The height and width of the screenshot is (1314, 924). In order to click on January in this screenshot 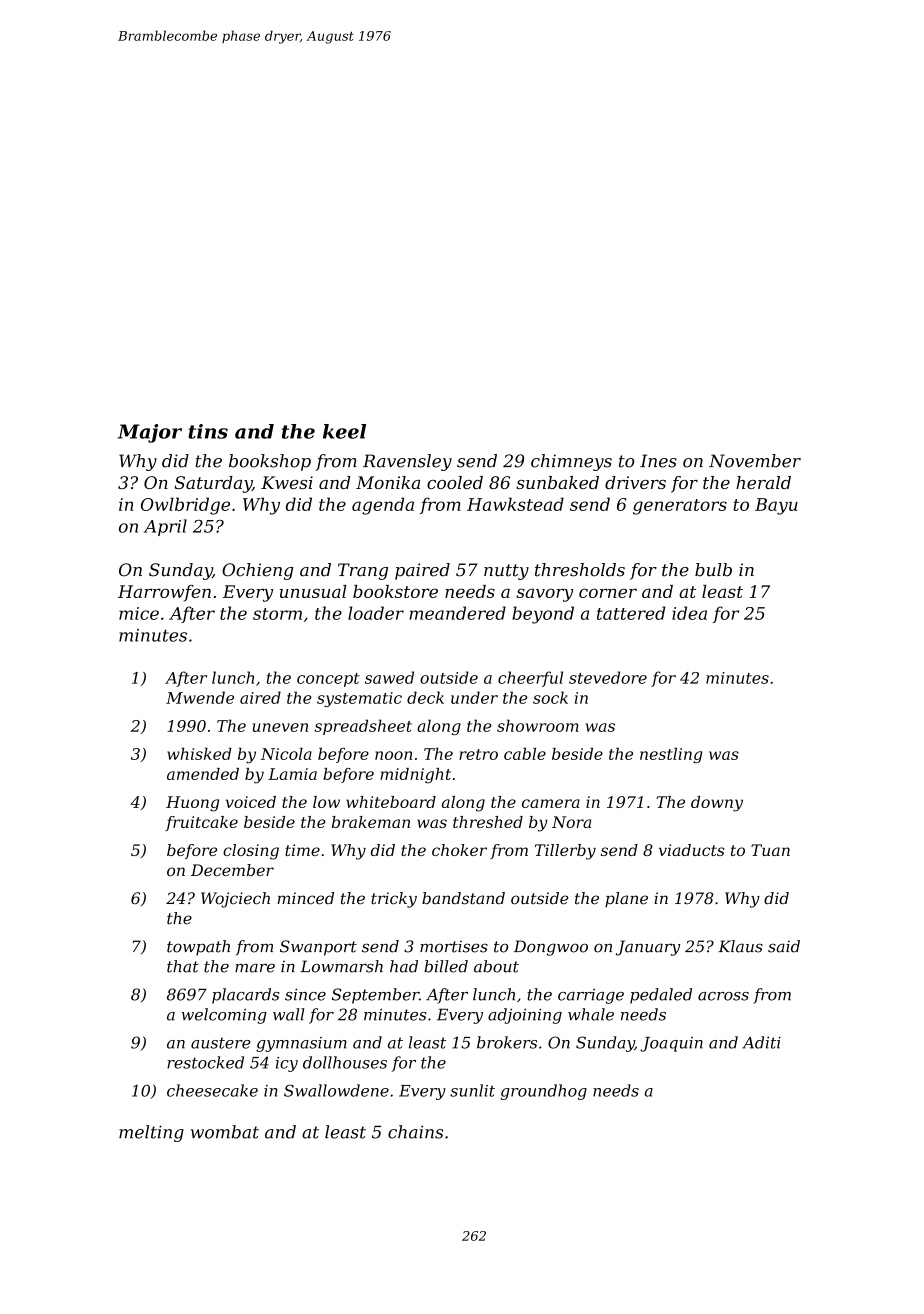, I will do `click(648, 948)`.
